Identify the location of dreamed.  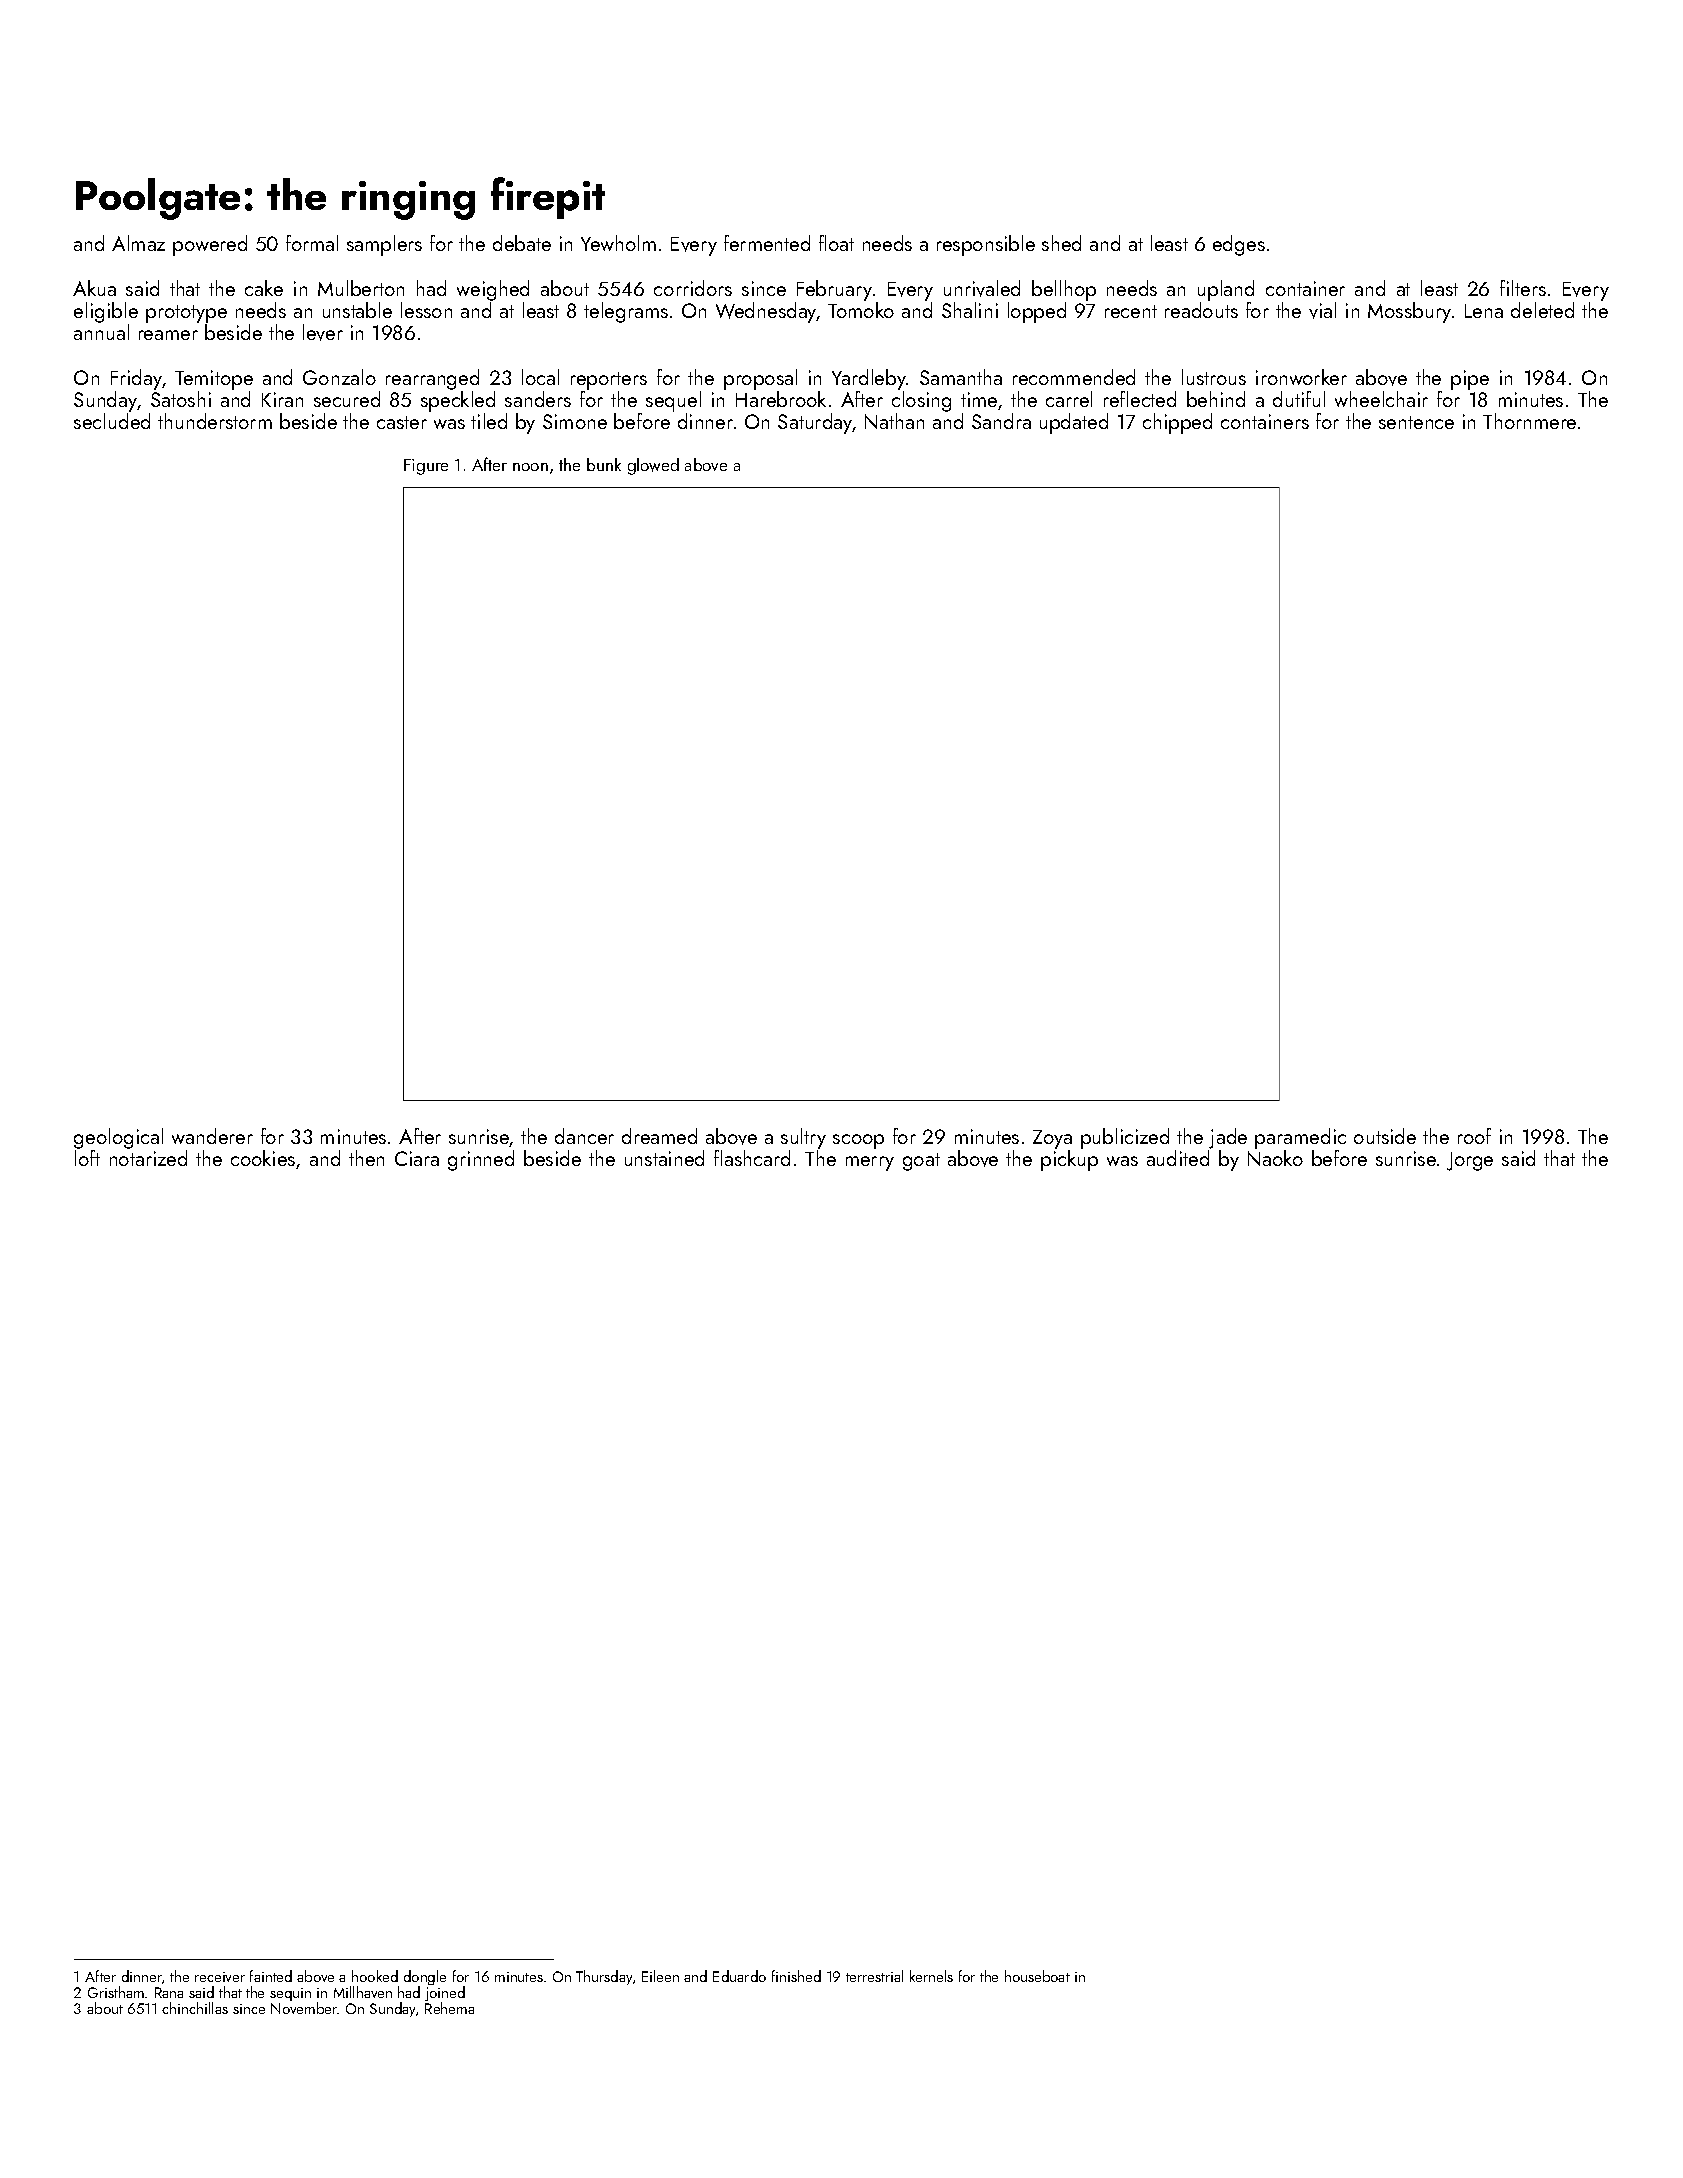
(659, 1136).
